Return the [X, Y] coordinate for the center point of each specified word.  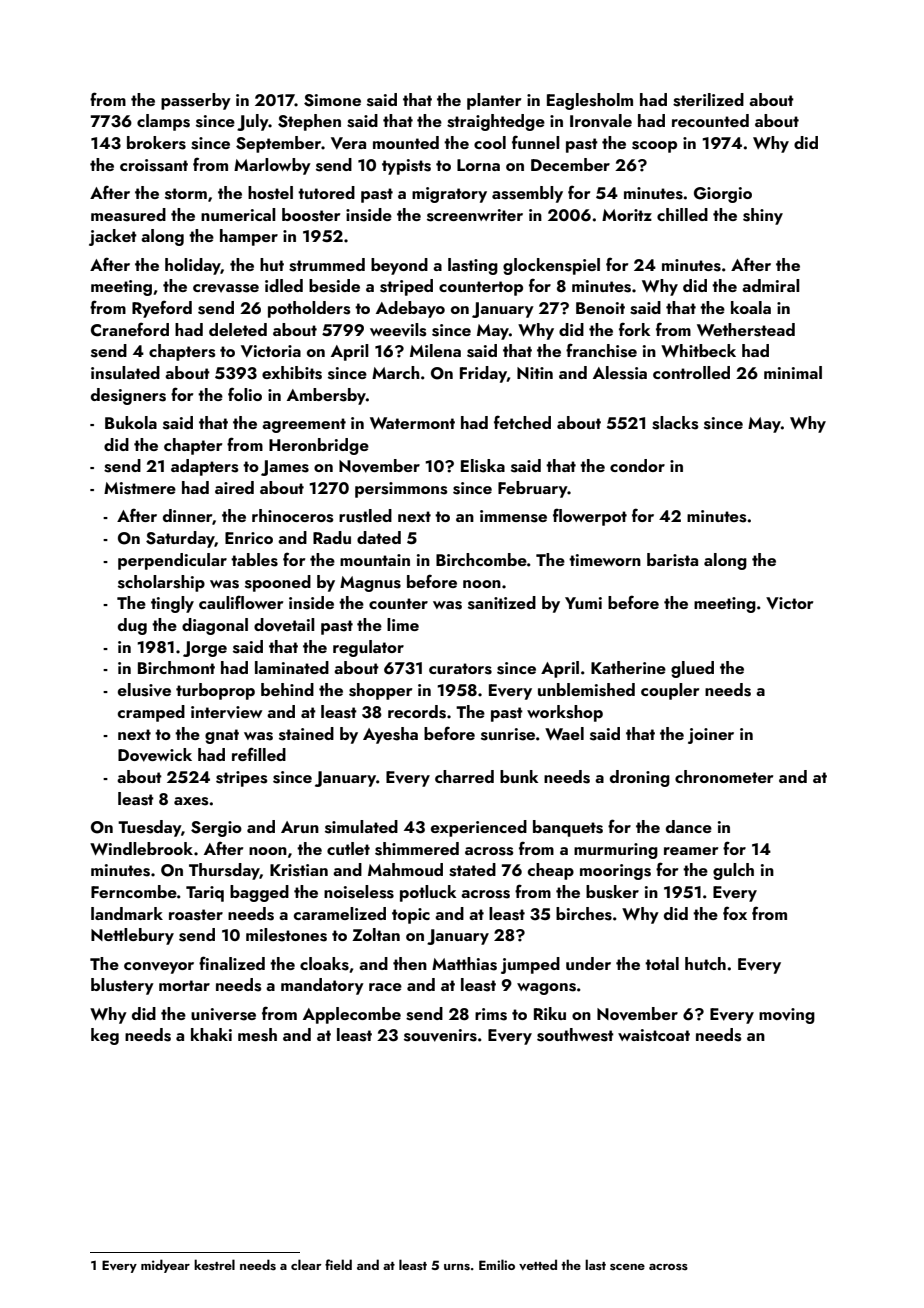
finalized [232, 963]
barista [672, 560]
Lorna [478, 165]
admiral [771, 285]
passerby [196, 101]
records [417, 712]
